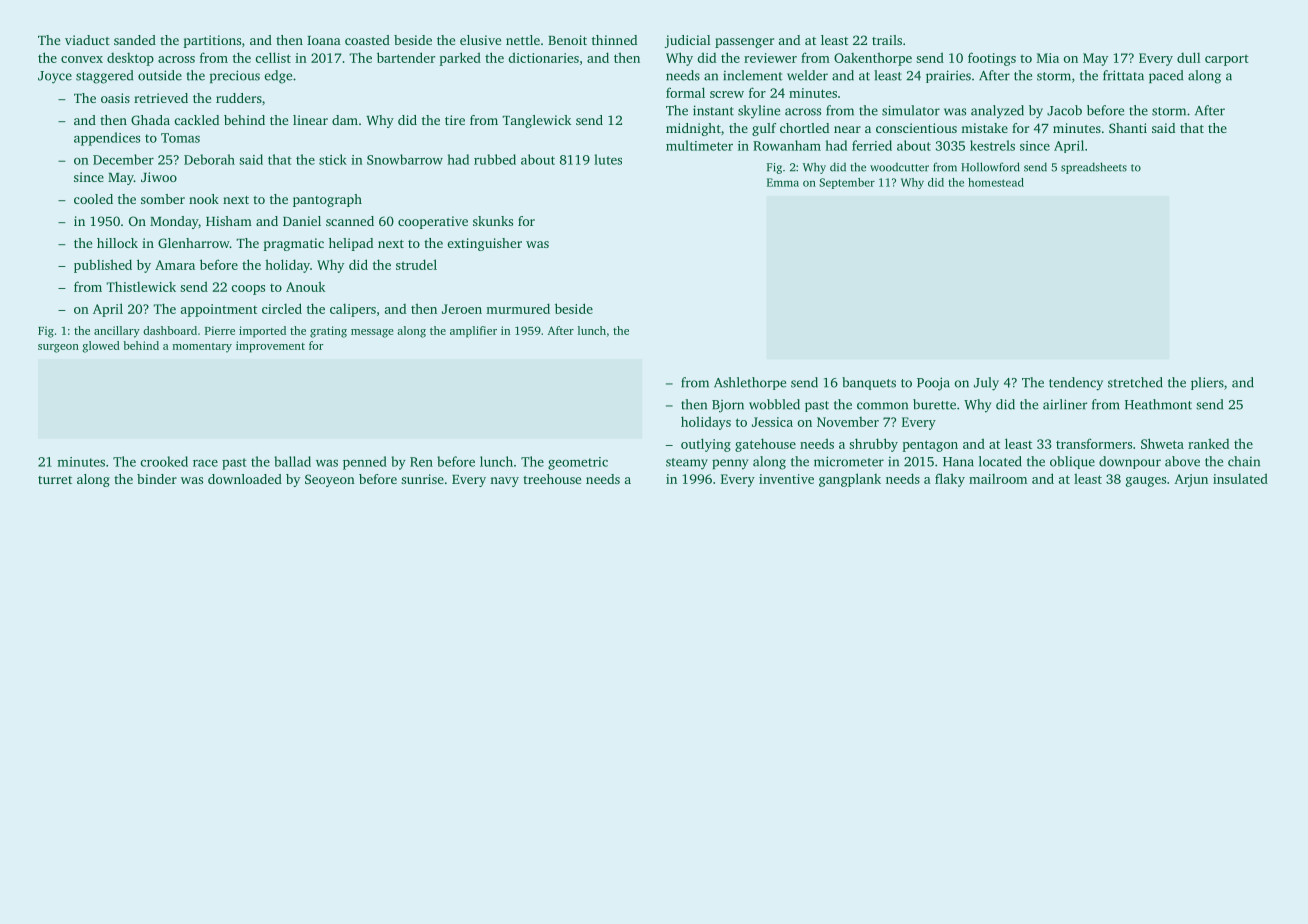  Describe the element at coordinates (202, 348) in the screenshot. I see `momentary` at that location.
